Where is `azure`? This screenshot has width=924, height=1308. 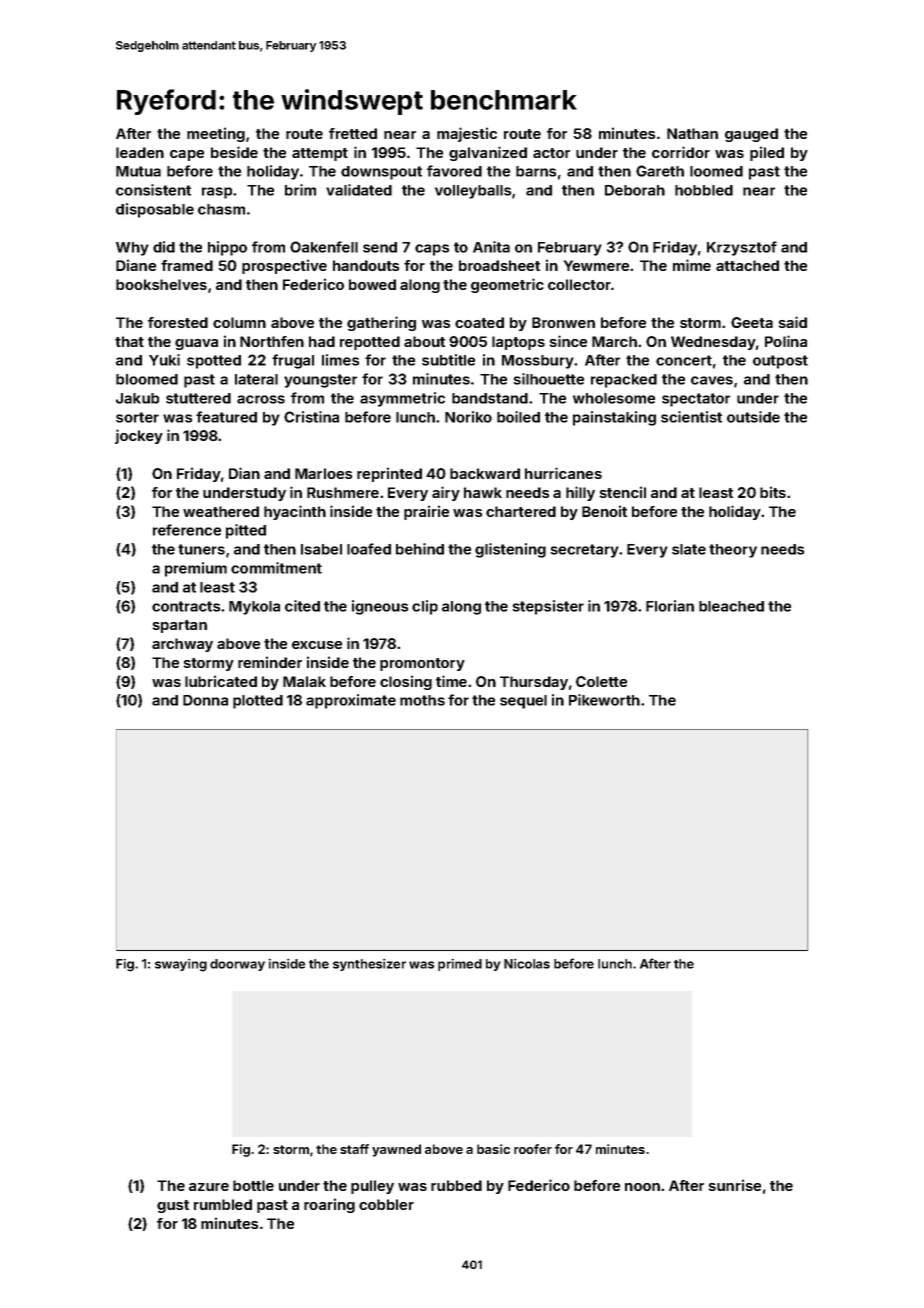 azure is located at coordinates (209, 1187).
